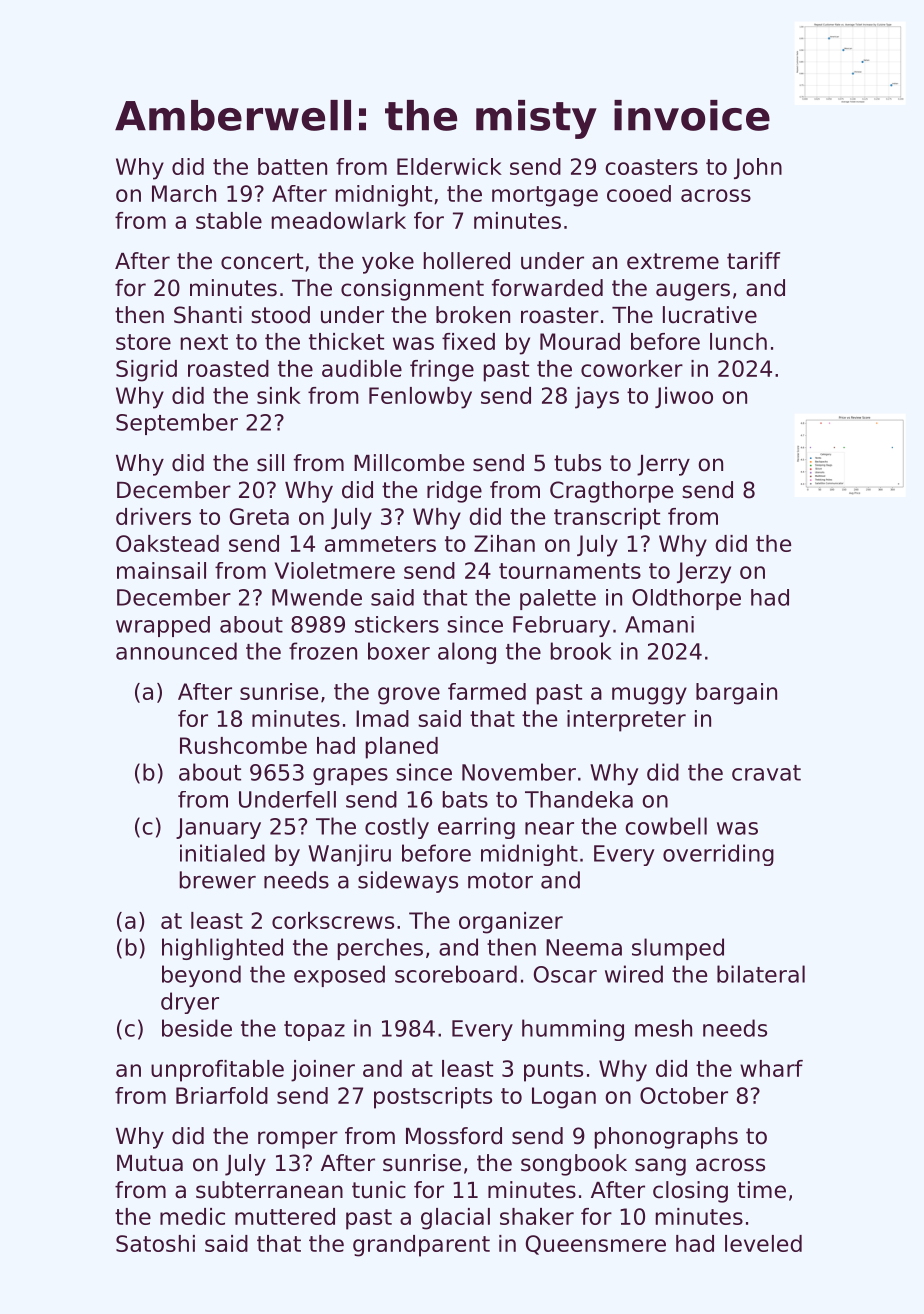  What do you see at coordinates (547, 288) in the screenshot?
I see `forwarded` at bounding box center [547, 288].
